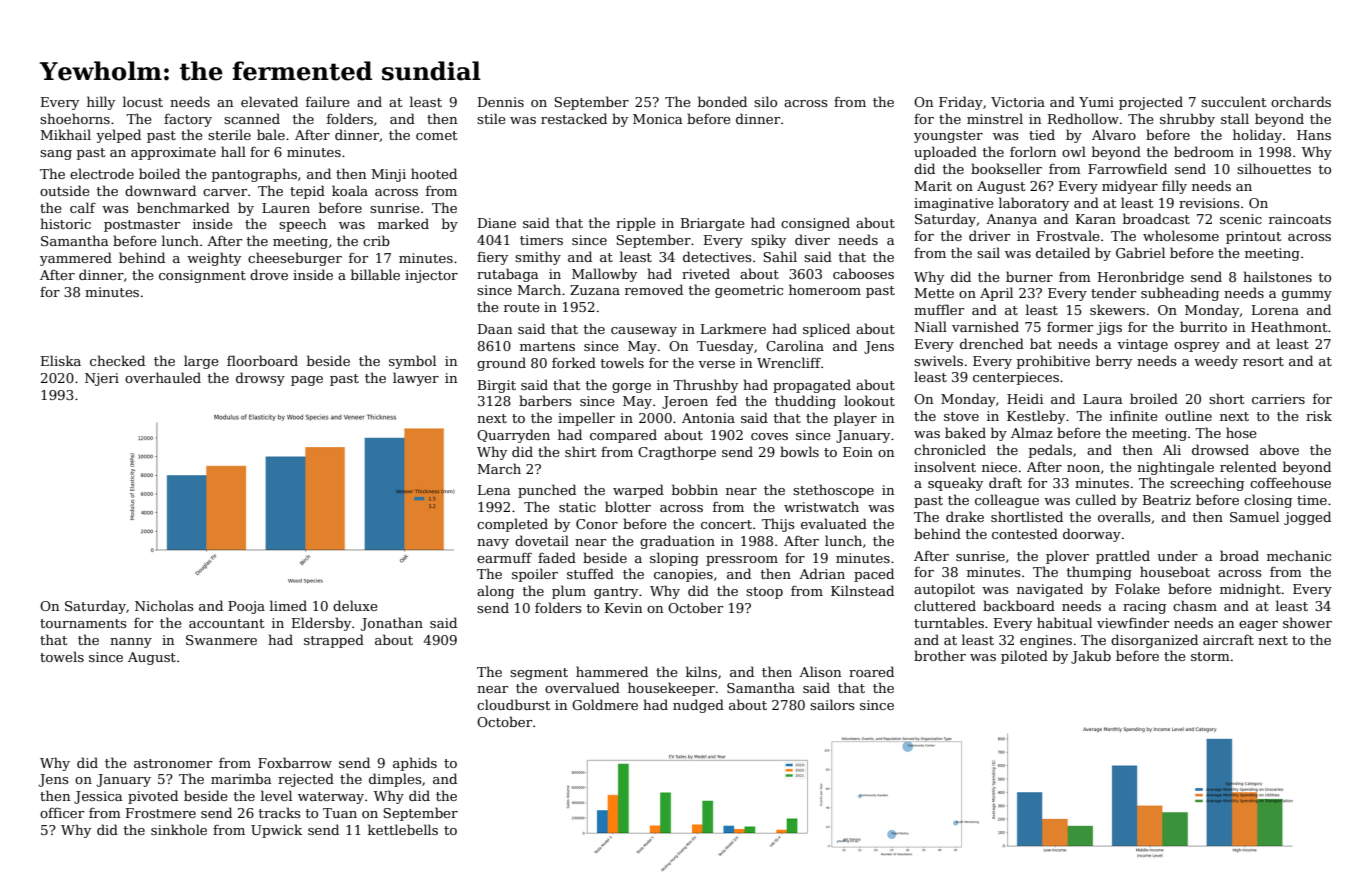  What do you see at coordinates (403, 829) in the screenshot?
I see `kettlebells` at bounding box center [403, 829].
